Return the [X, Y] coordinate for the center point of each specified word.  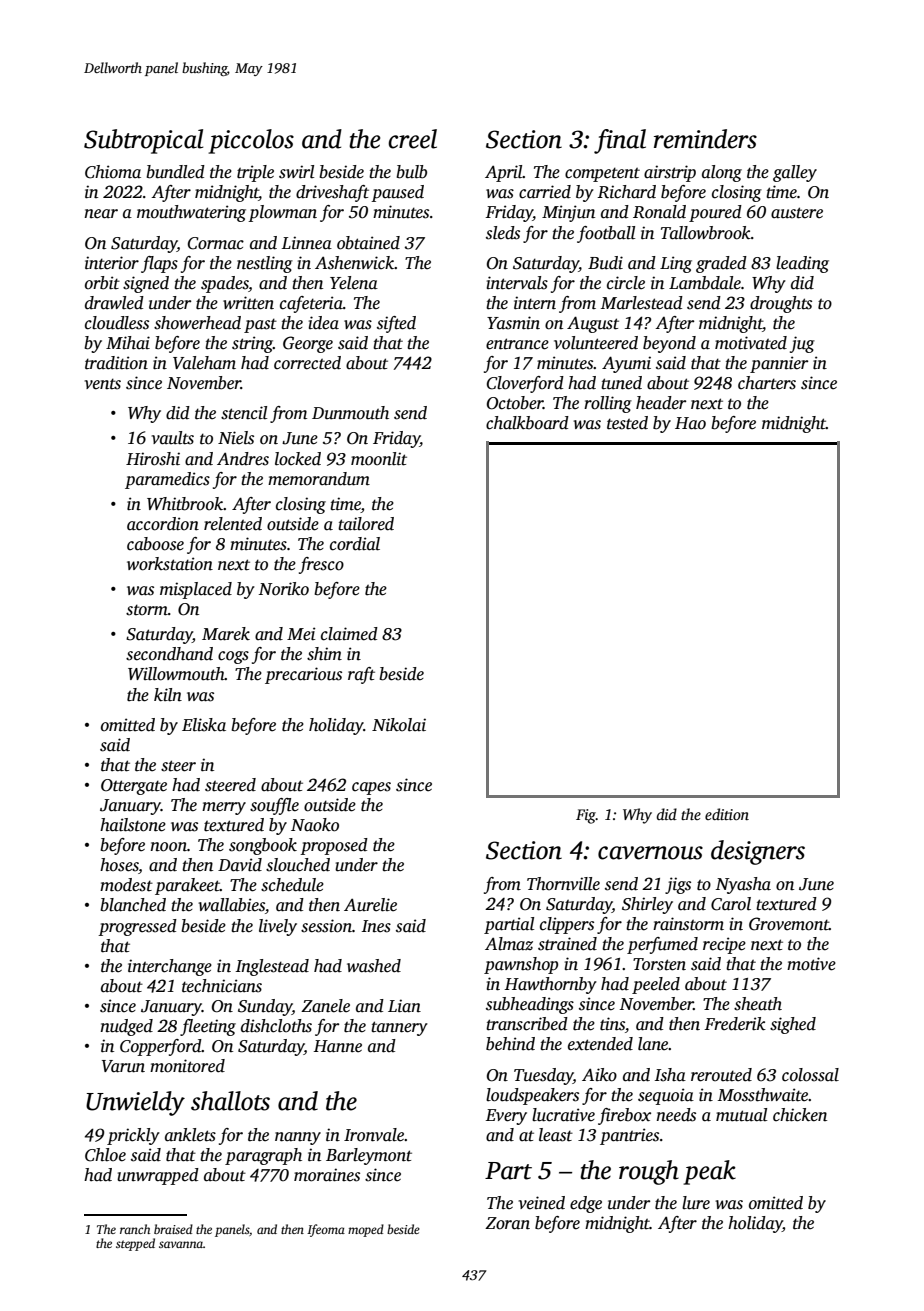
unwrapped [158, 1176]
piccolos [251, 141]
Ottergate [134, 787]
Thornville [563, 884]
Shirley [647, 905]
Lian [404, 1006]
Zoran [507, 1223]
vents [103, 384]
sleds [503, 233]
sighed [793, 1025]
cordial [355, 544]
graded [721, 264]
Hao [690, 423]
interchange [170, 967]
